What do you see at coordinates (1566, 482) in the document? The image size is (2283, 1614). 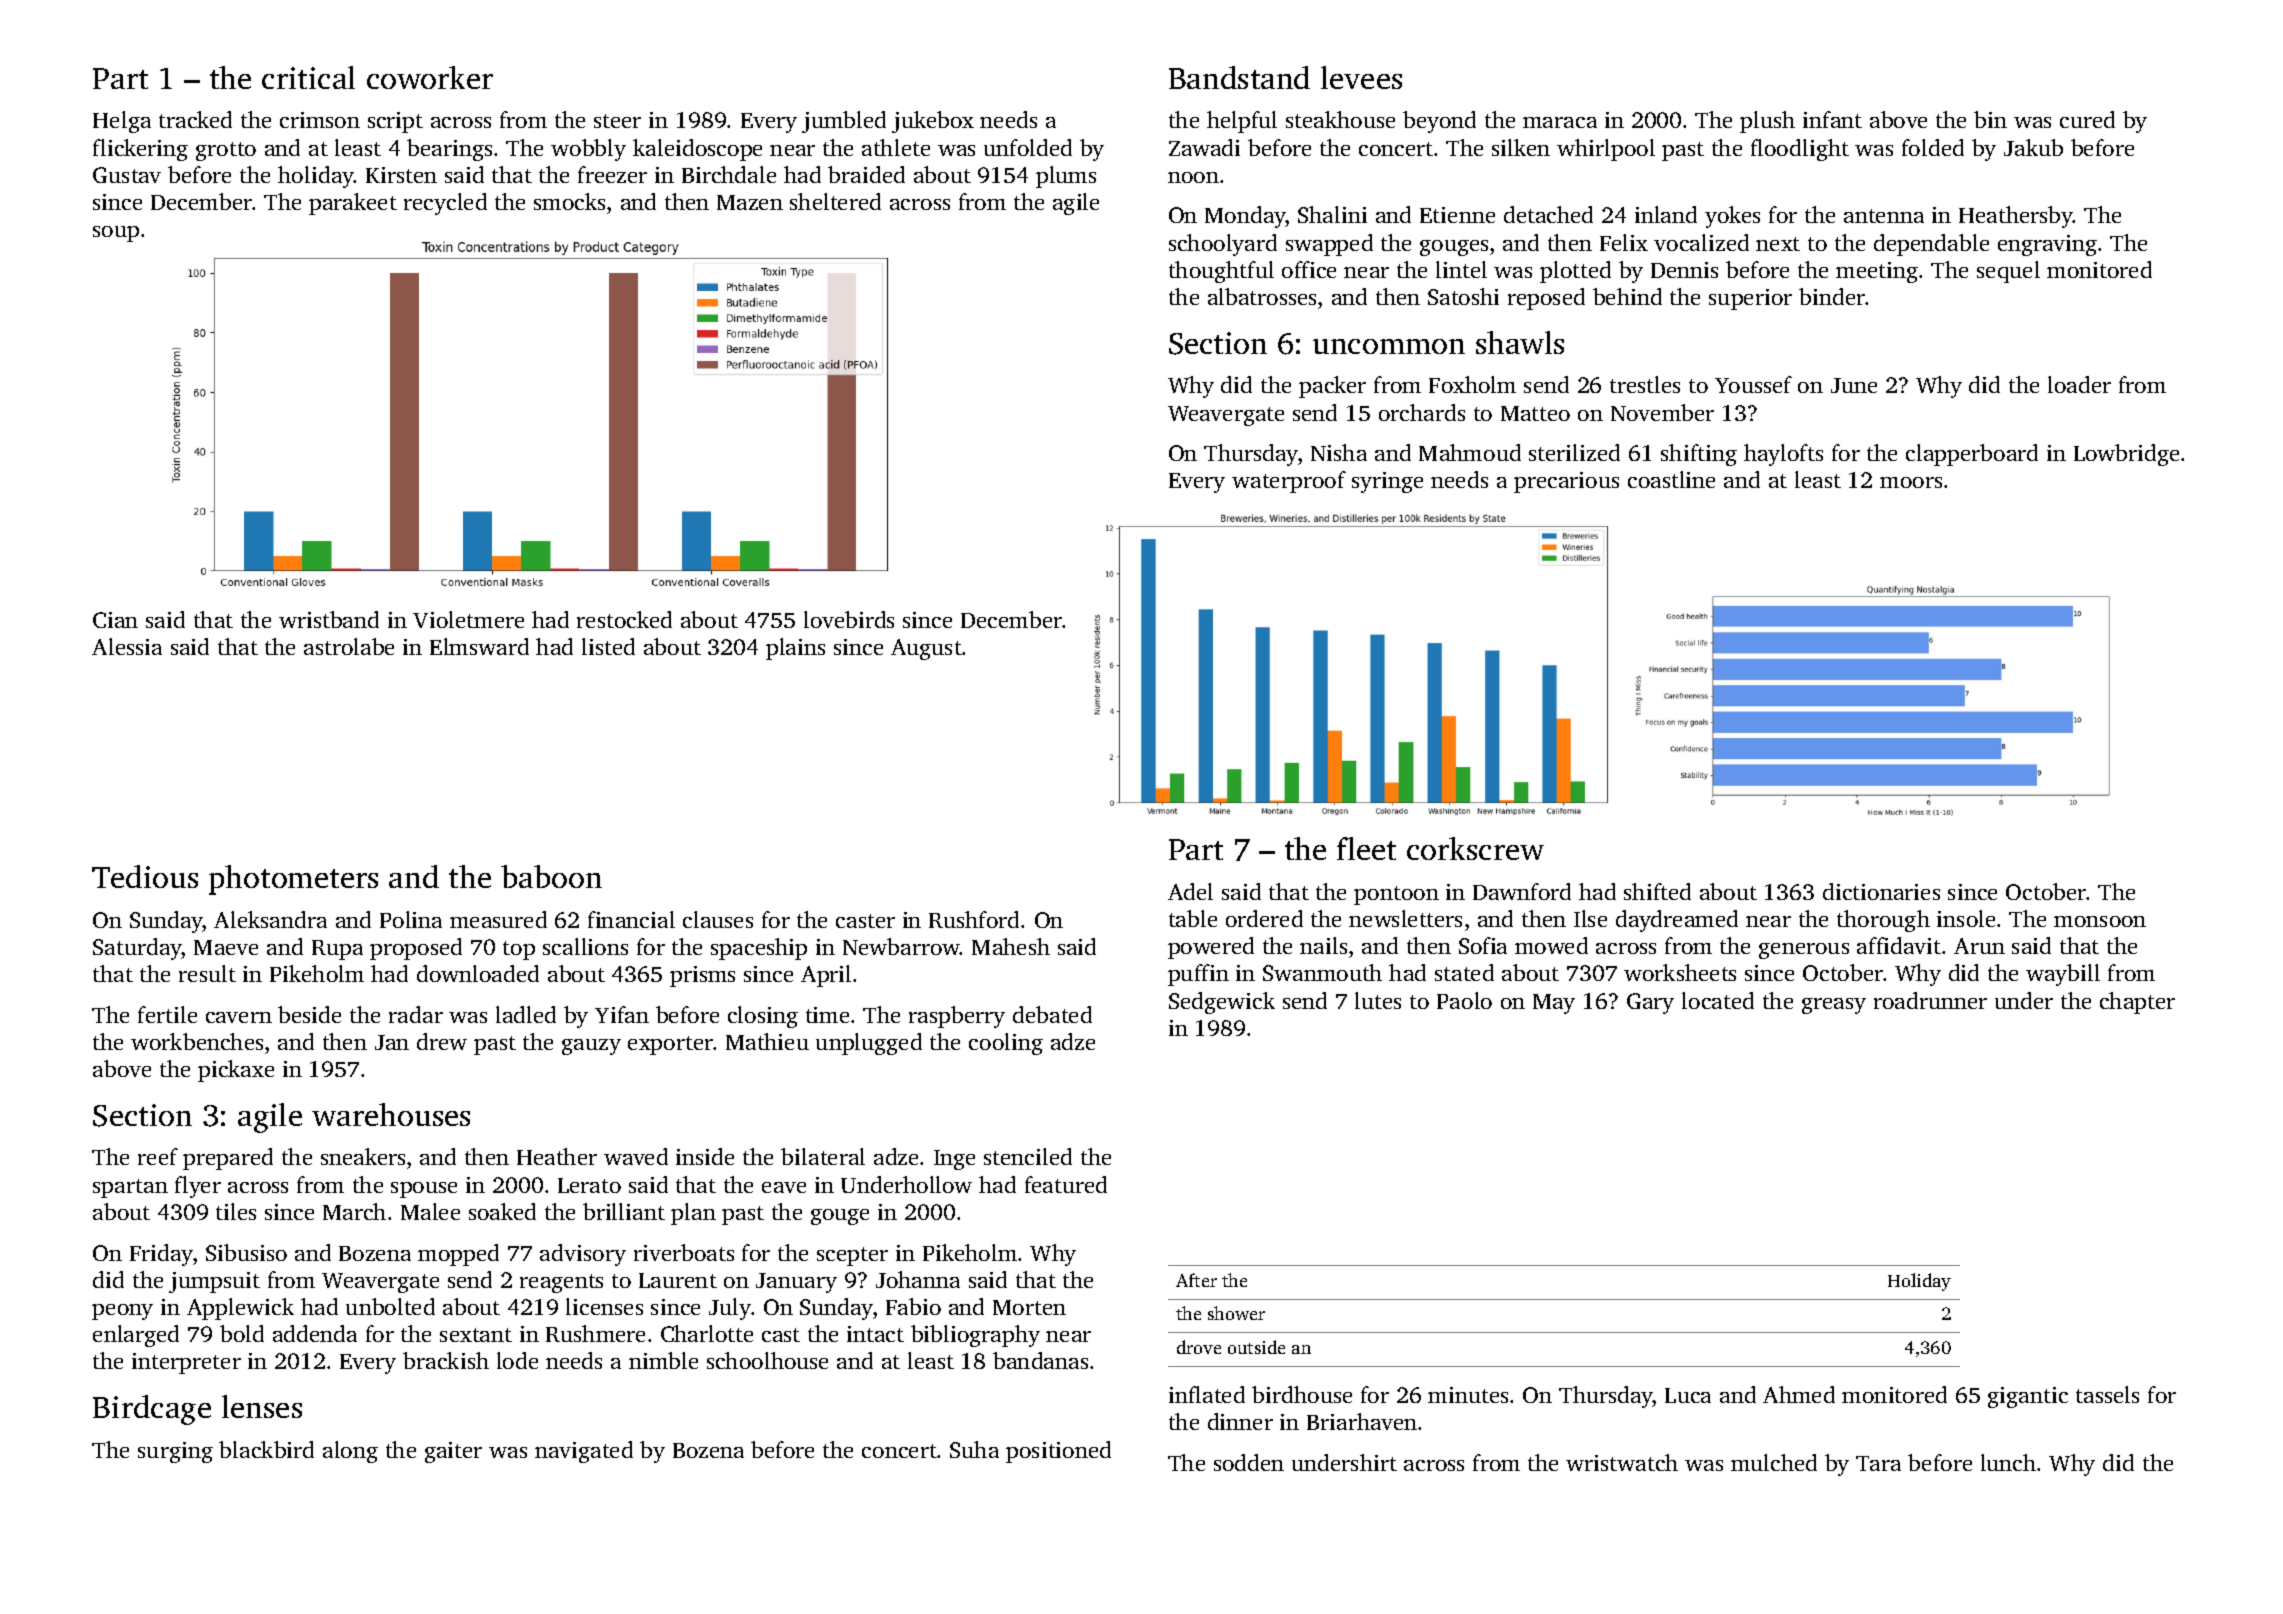 I see `precarious` at bounding box center [1566, 482].
